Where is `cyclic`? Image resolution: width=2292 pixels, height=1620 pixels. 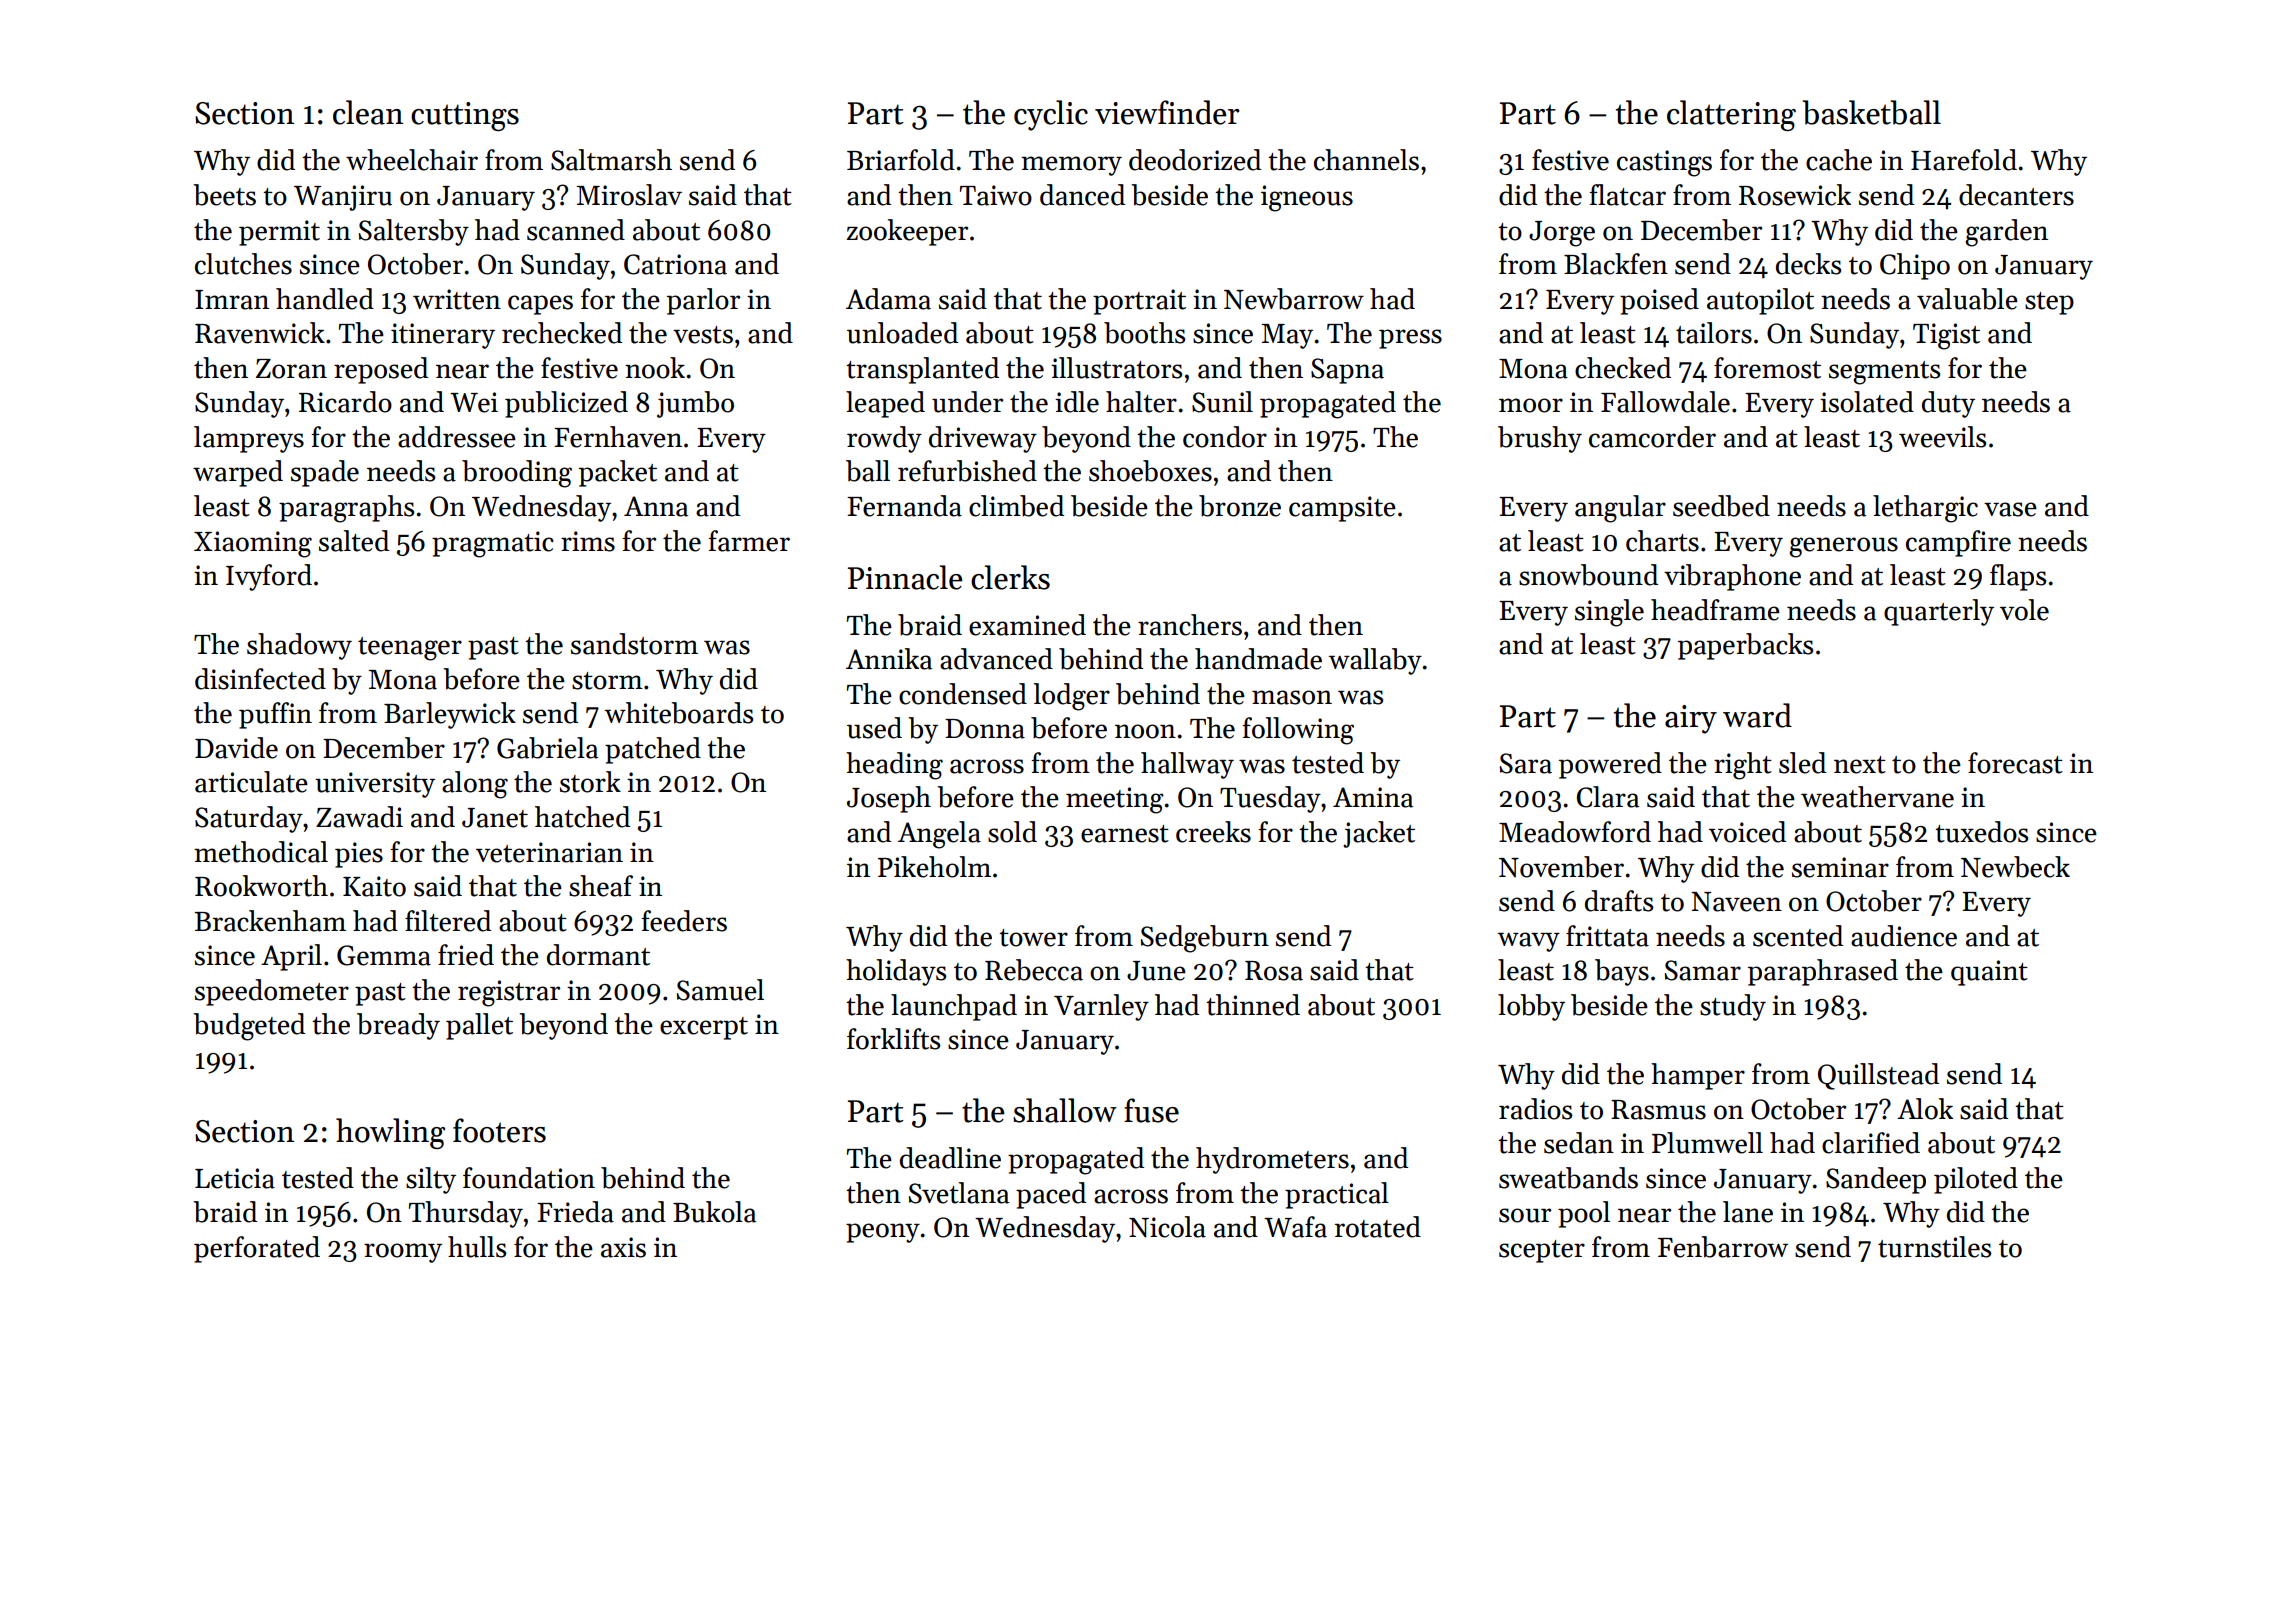 cyclic is located at coordinates (1051, 115).
